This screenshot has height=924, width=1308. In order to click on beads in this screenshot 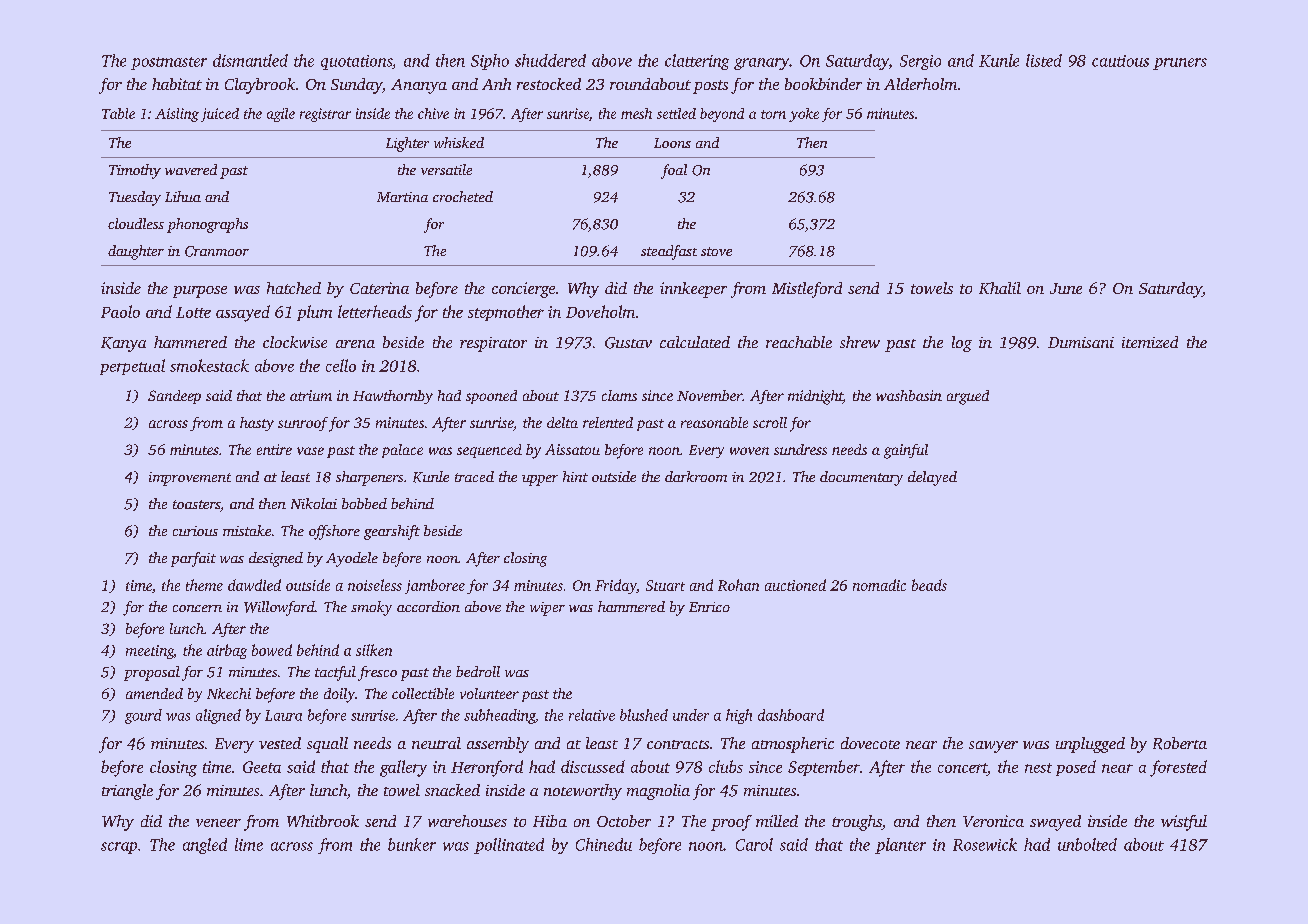, I will do `click(929, 585)`.
